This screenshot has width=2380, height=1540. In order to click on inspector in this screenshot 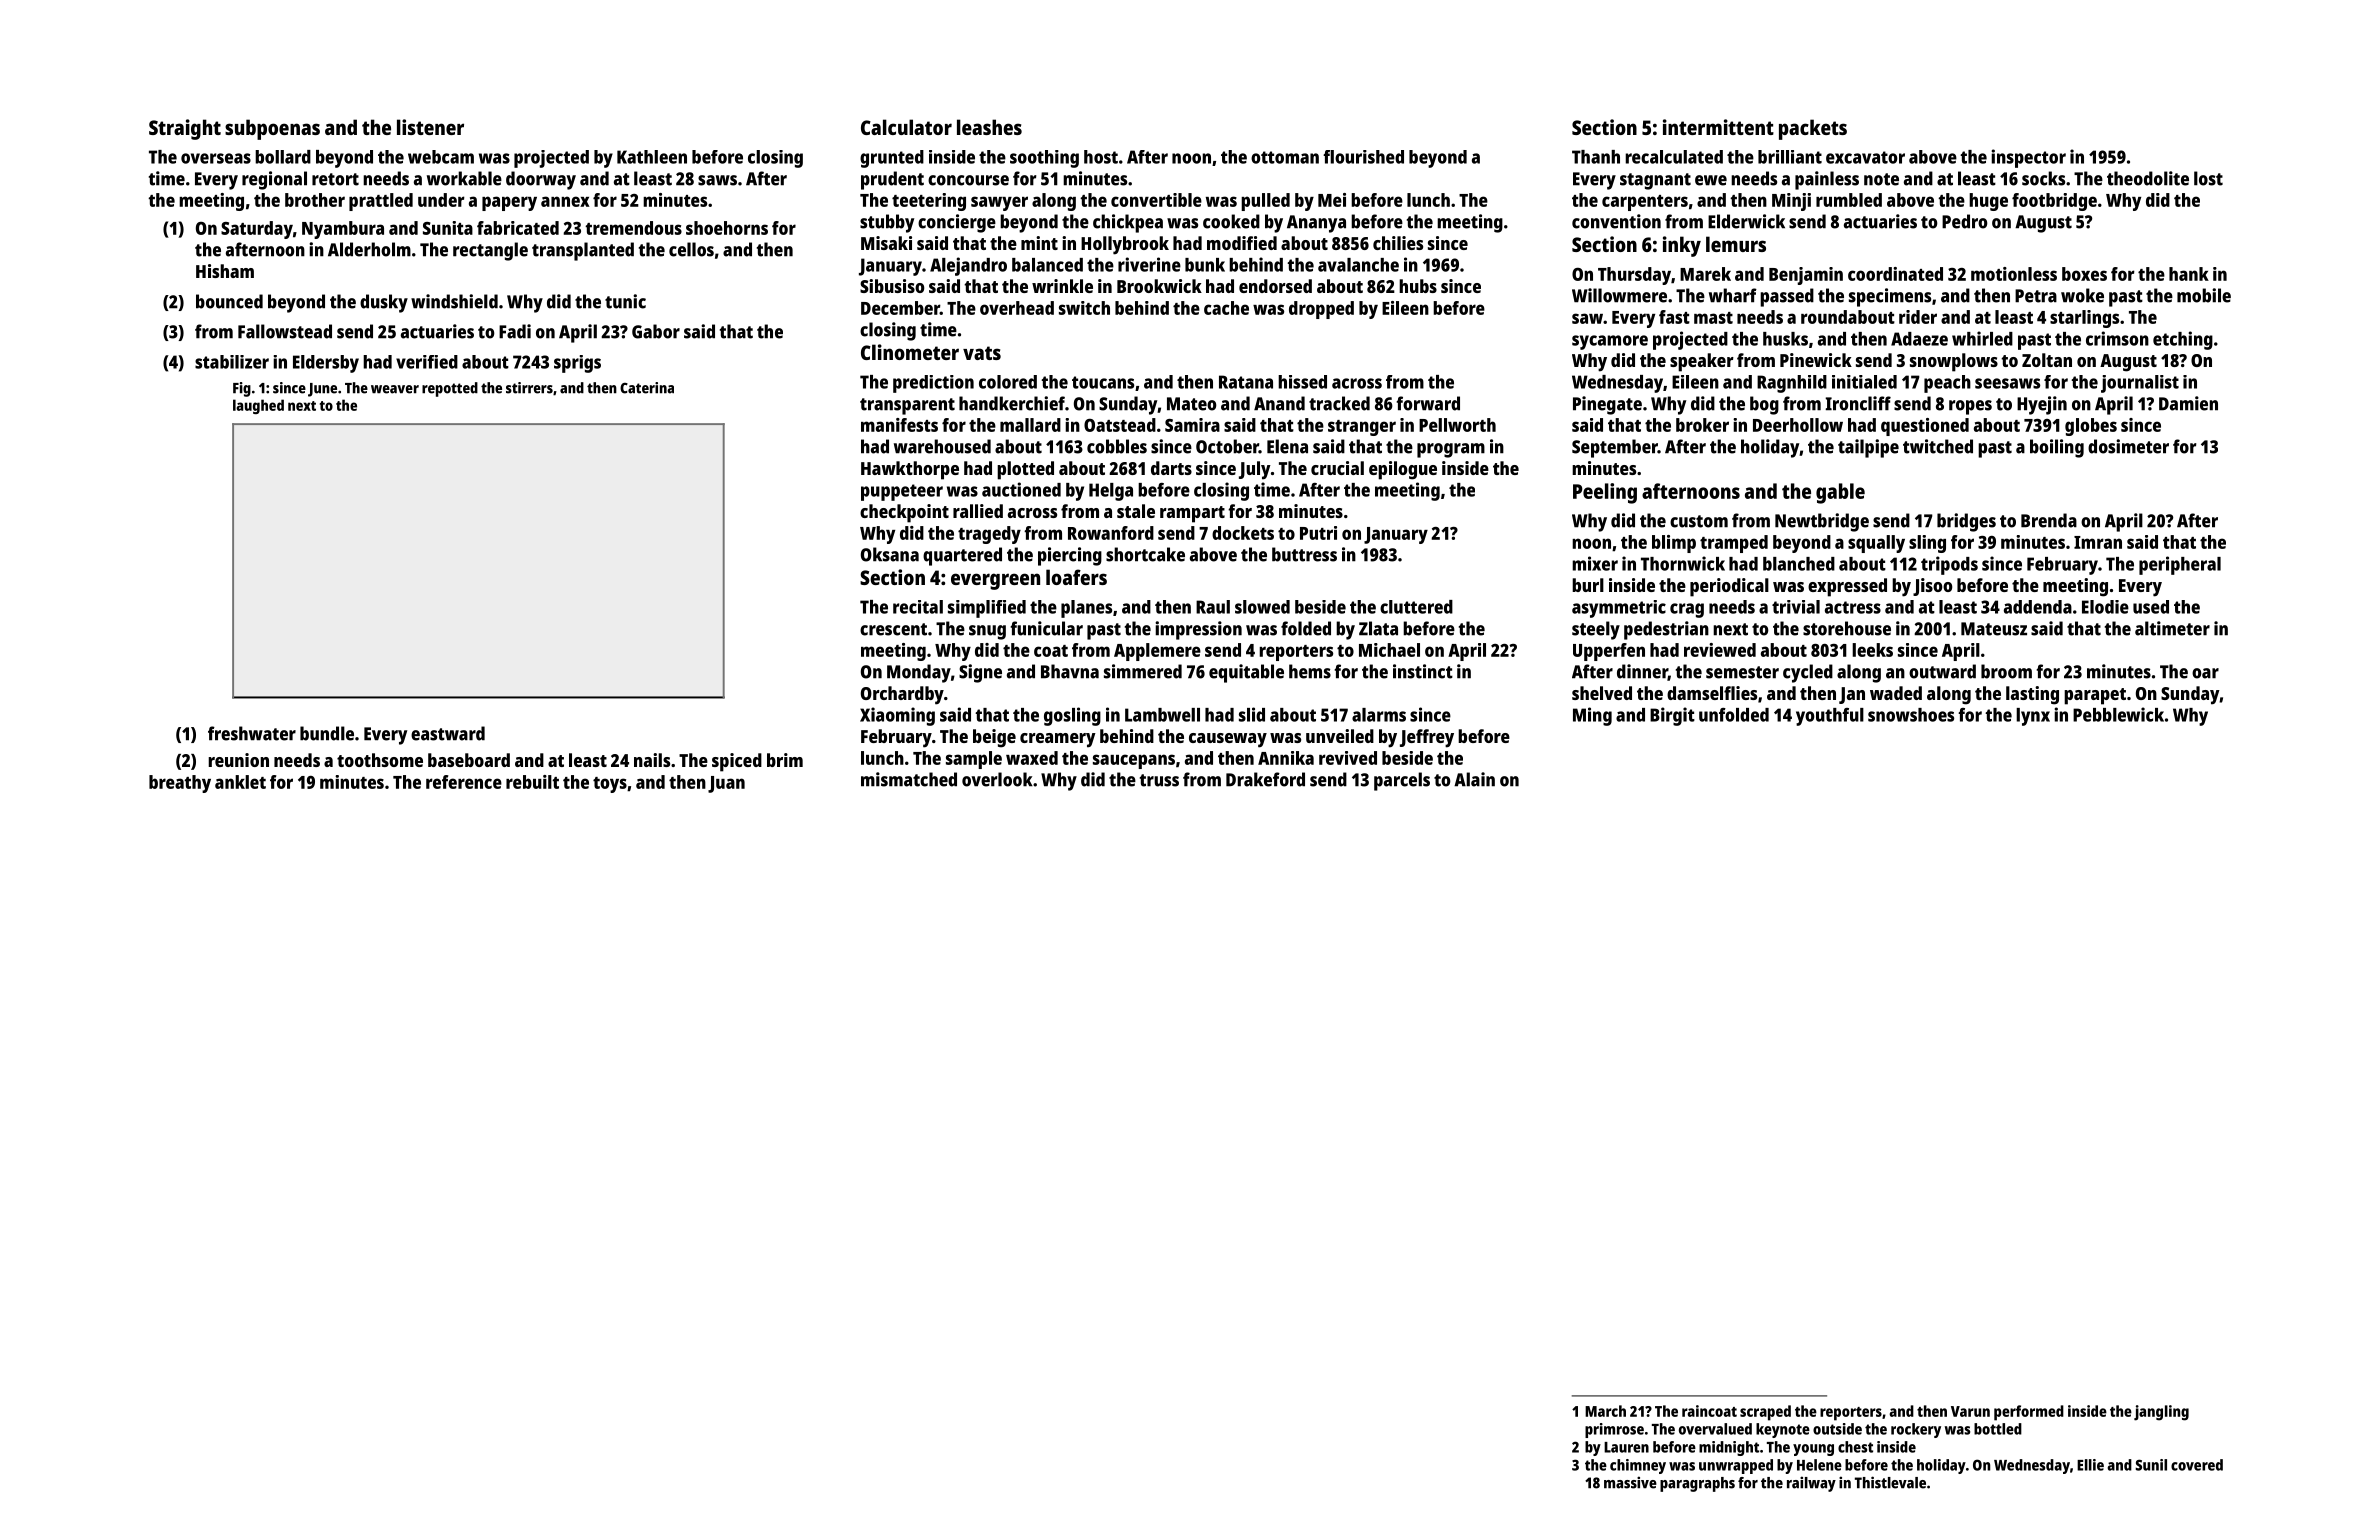, I will do `click(2028, 158)`.
